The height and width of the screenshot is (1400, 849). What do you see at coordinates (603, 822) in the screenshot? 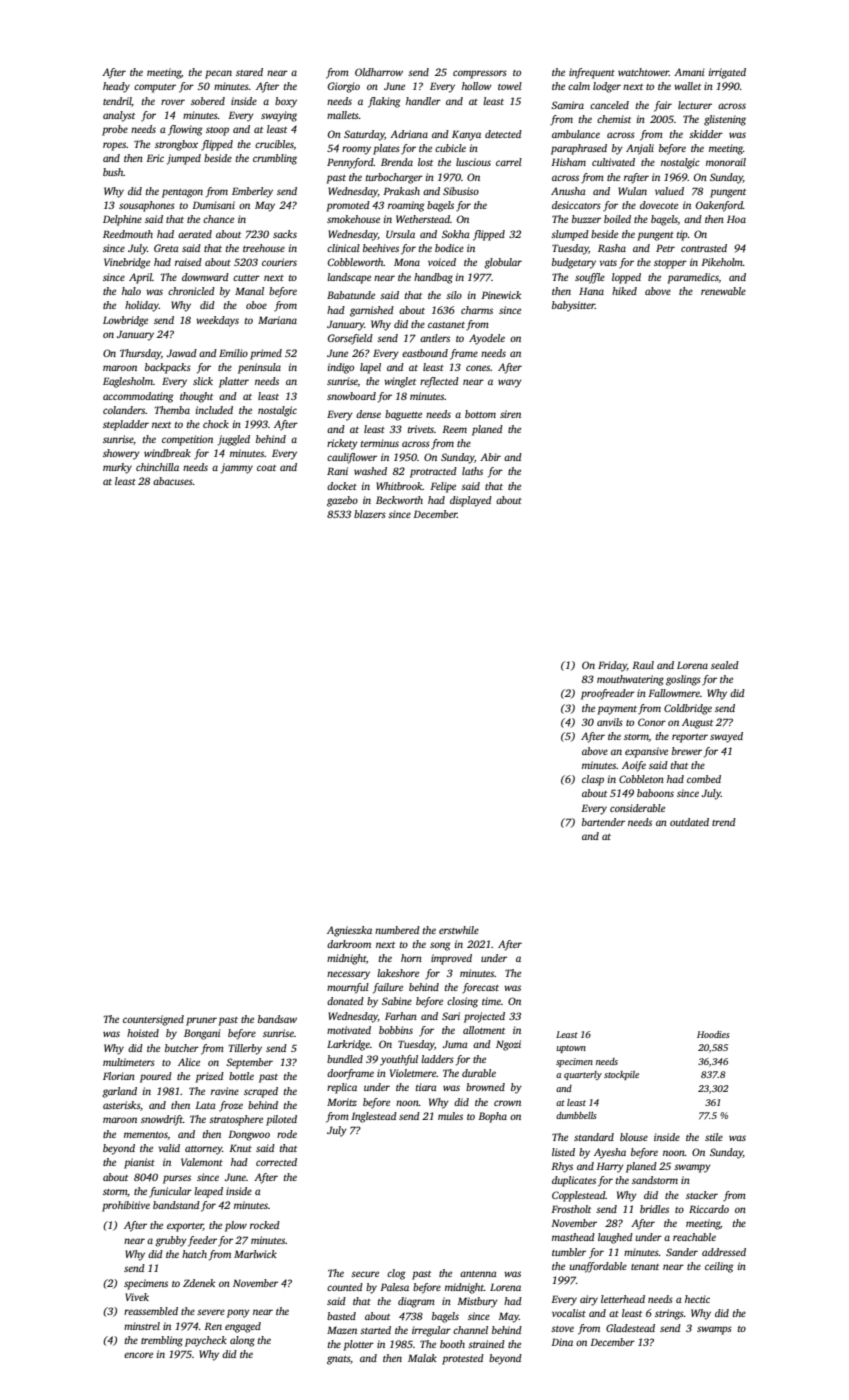
I see `bartender` at bounding box center [603, 822].
